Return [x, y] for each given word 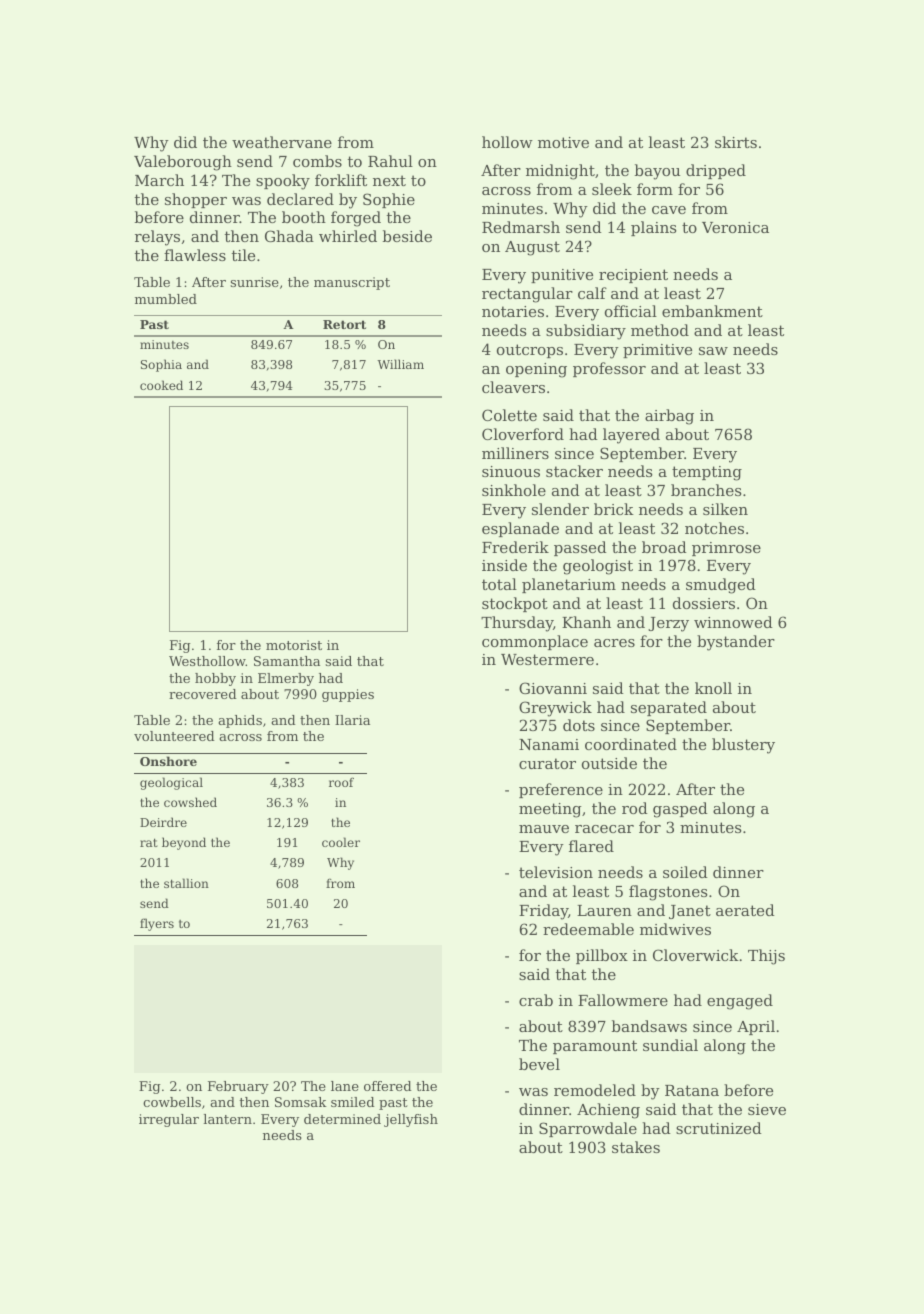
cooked [161, 385]
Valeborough [183, 163]
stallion [186, 883]
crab [536, 1000]
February [238, 1087]
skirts [736, 142]
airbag [669, 417]
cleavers [513, 387]
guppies [348, 695]
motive [563, 142]
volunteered [174, 736]
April [756, 1027]
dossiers [704, 603]
